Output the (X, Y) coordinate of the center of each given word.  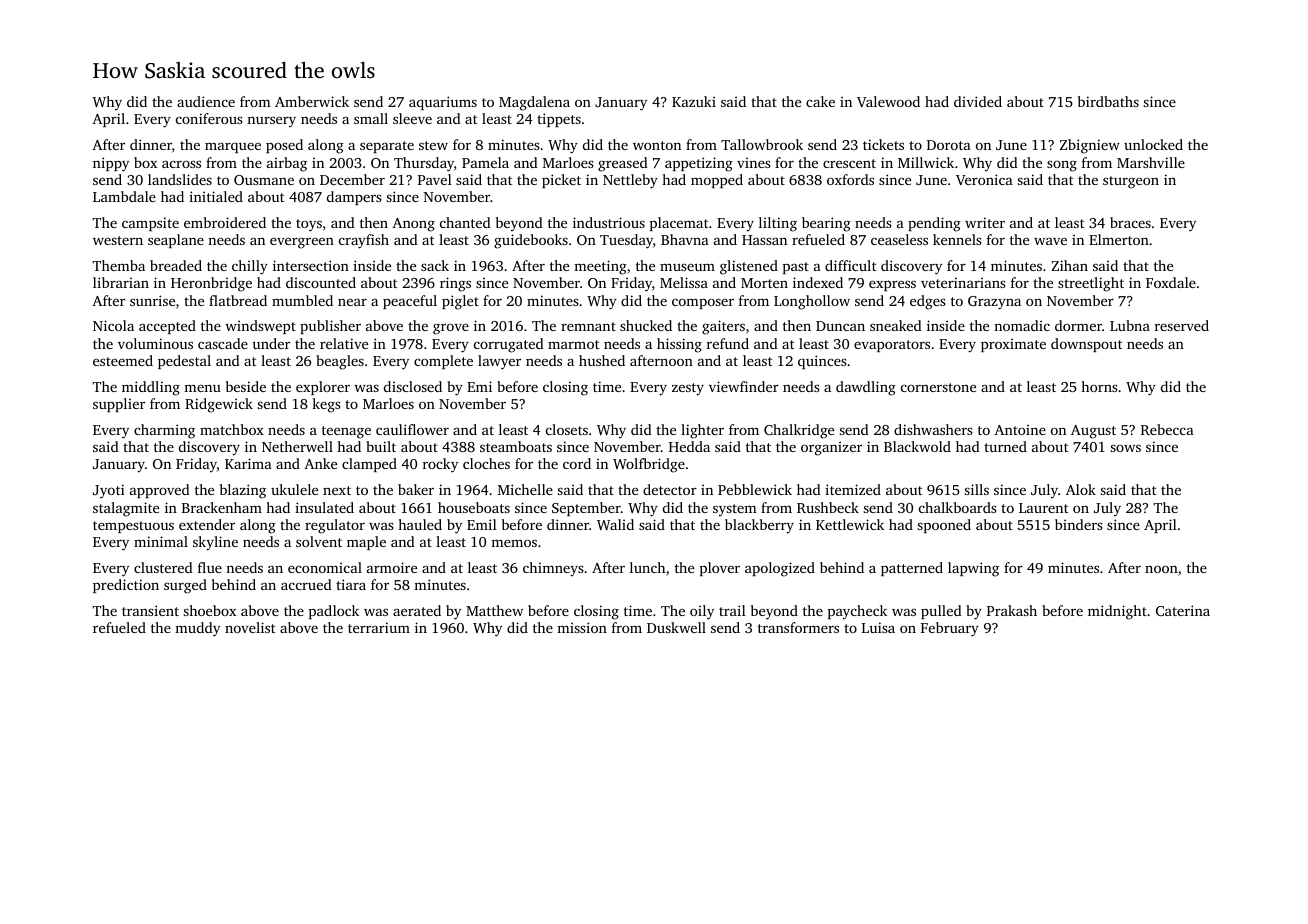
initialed (216, 196)
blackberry (759, 526)
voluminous (155, 343)
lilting (778, 224)
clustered (163, 567)
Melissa (684, 282)
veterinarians (963, 282)
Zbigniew (1090, 146)
